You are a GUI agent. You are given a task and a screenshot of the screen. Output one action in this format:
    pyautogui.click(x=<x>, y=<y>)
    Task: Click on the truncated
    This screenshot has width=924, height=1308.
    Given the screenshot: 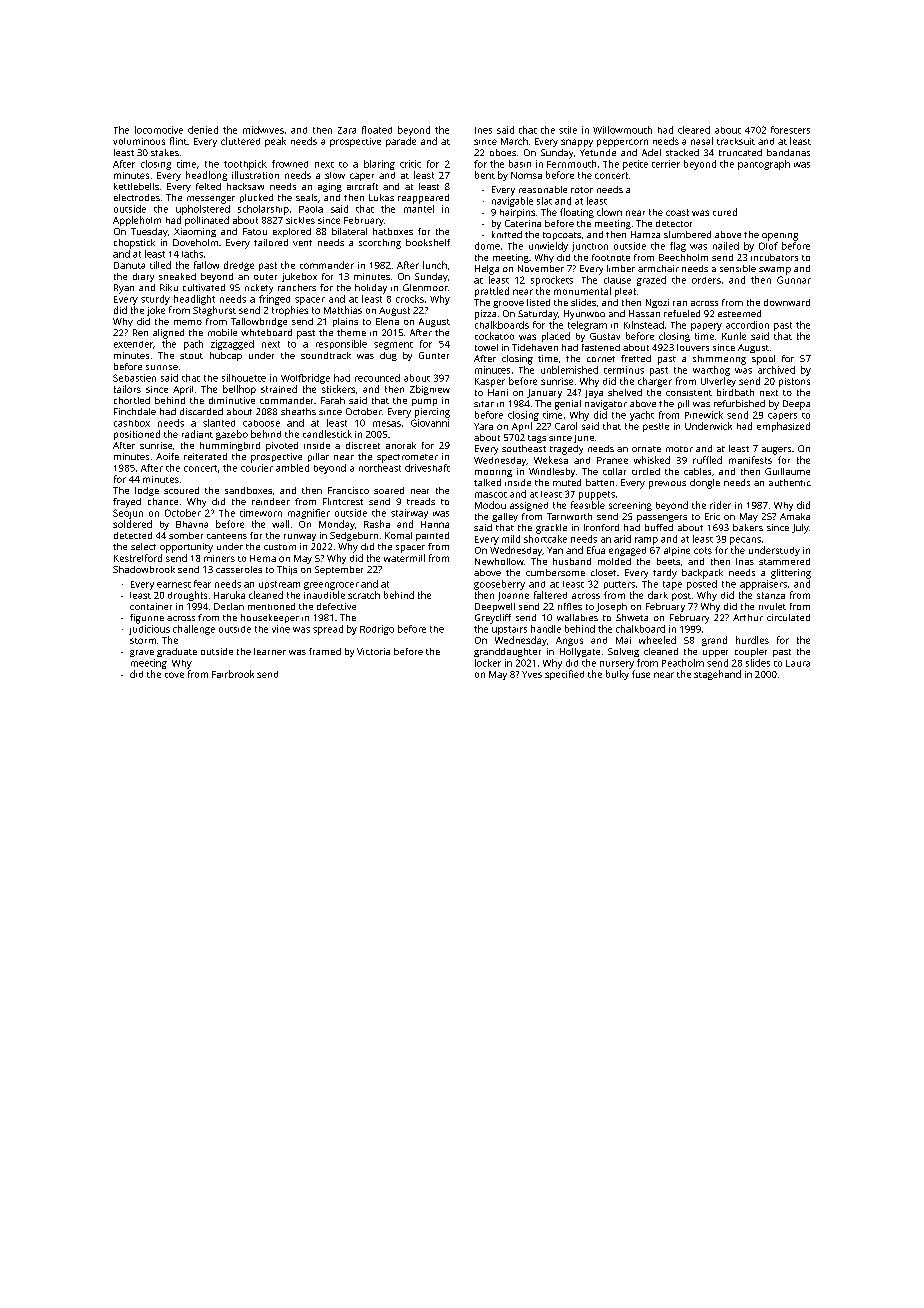 What is the action you would take?
    pyautogui.click(x=740, y=152)
